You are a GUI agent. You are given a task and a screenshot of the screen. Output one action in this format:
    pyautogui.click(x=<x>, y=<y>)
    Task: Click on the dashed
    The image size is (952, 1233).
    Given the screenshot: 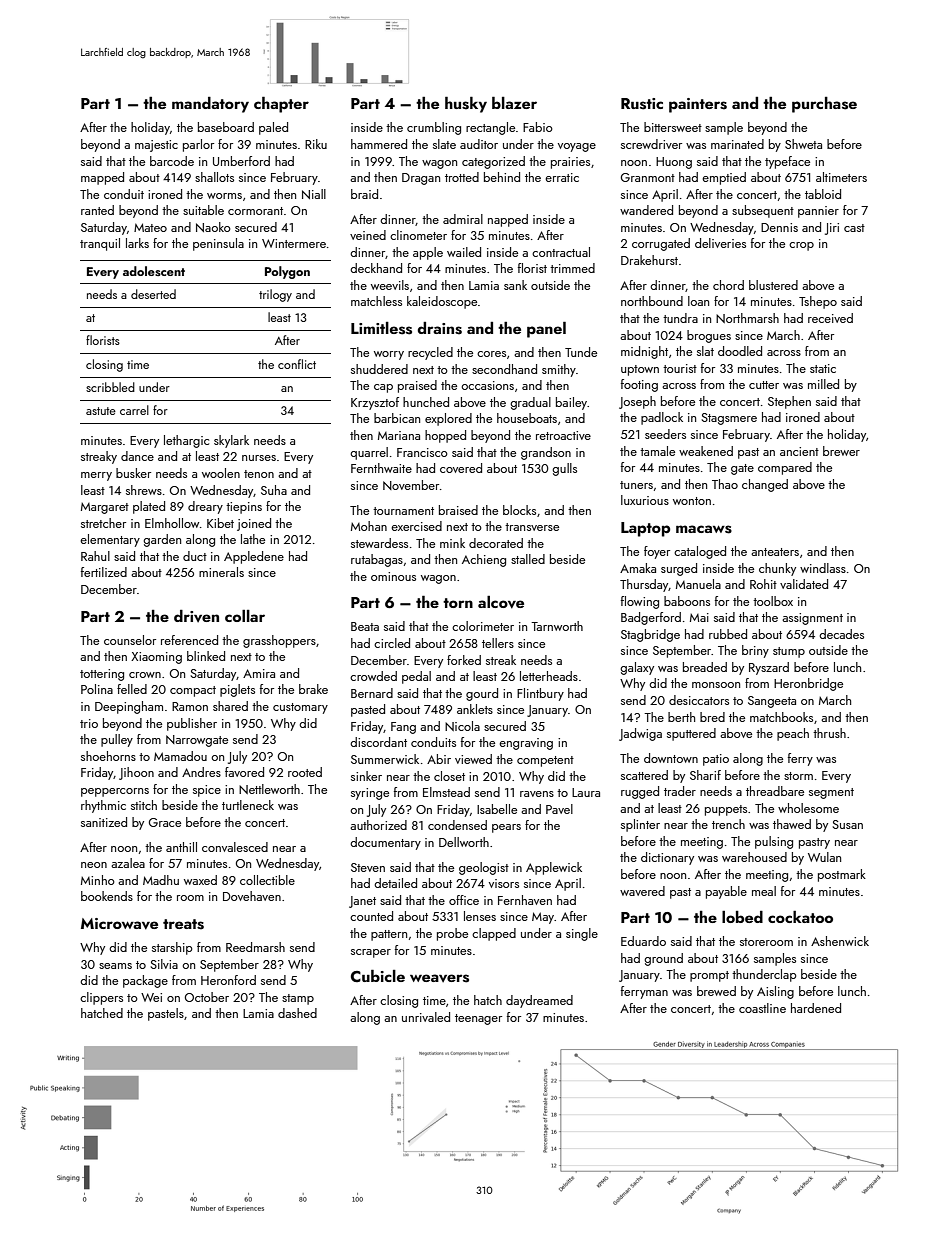 What is the action you would take?
    pyautogui.click(x=297, y=1013)
